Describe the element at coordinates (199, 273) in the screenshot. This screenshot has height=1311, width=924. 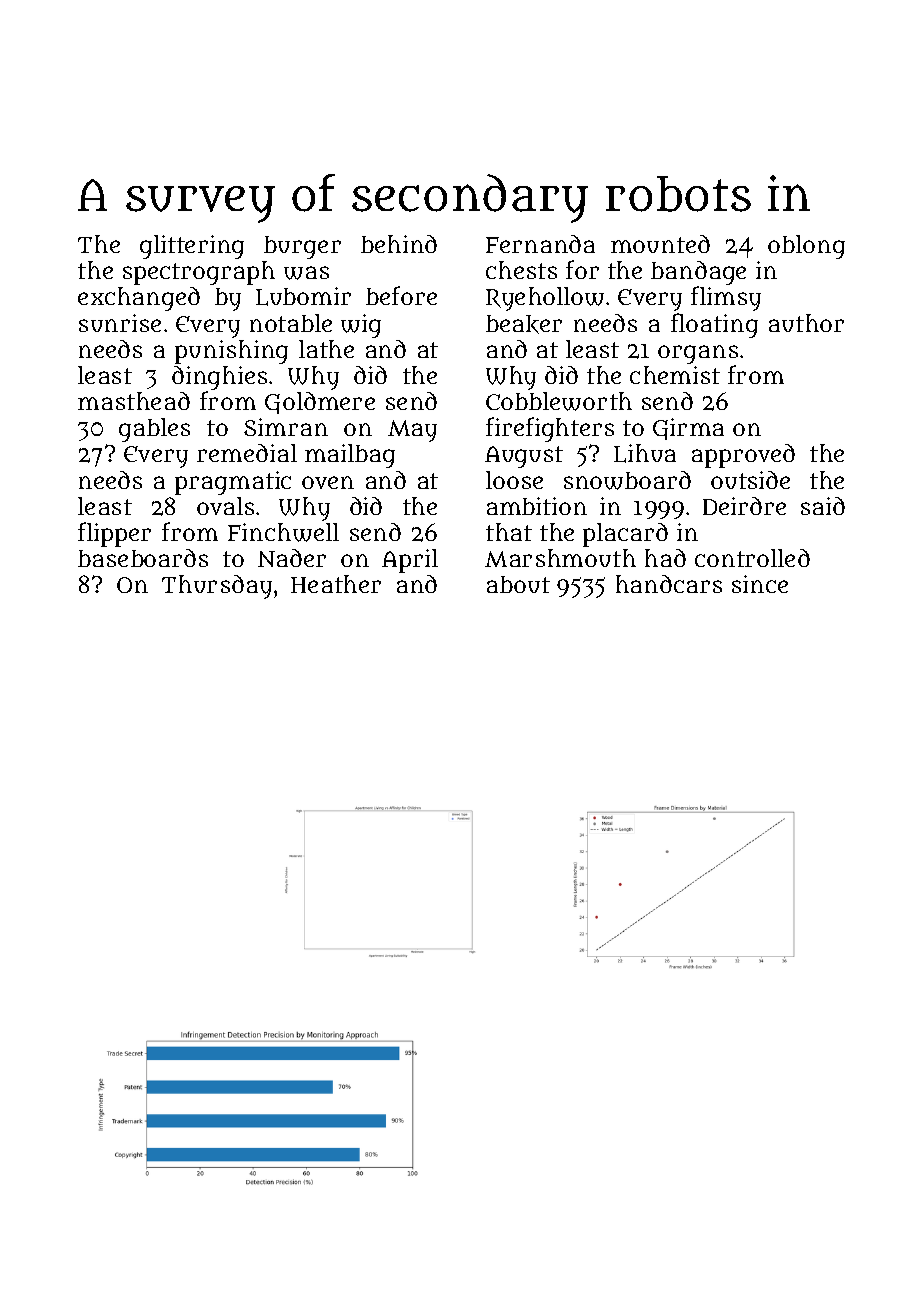
I see `spectrograph` at that location.
